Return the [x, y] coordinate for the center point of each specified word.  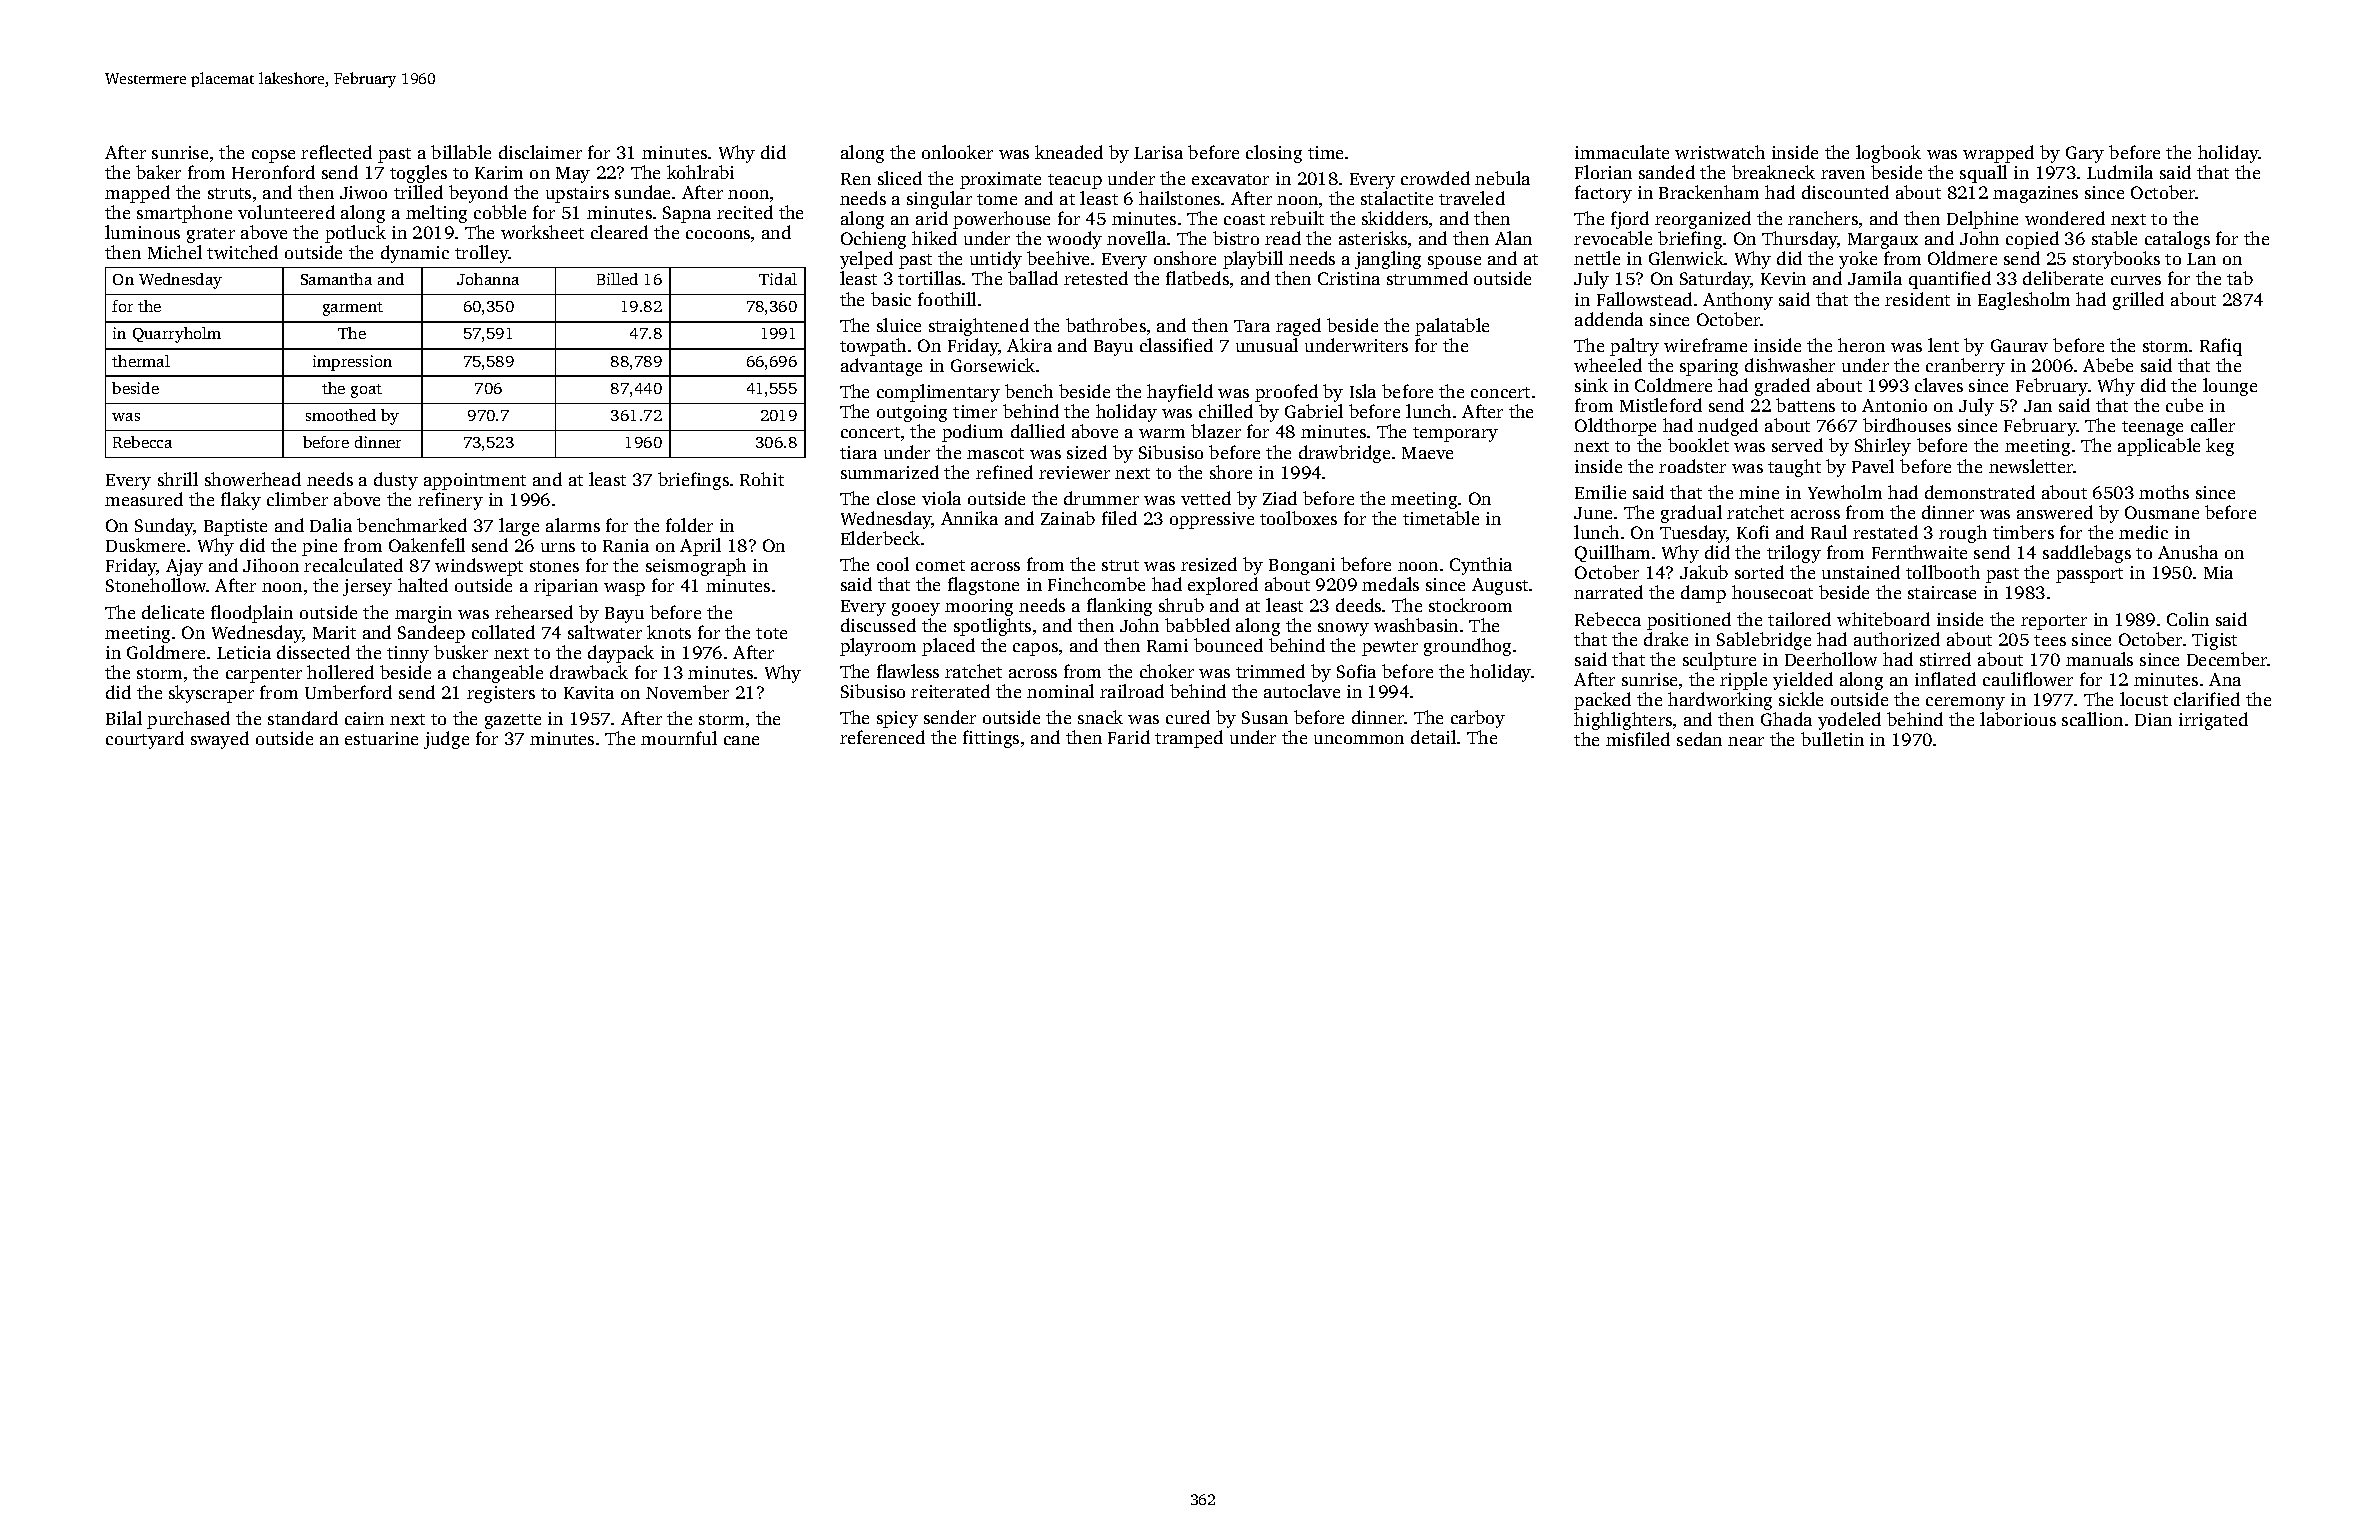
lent [1943, 345]
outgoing [912, 413]
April [700, 547]
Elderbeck [880, 538]
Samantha [336, 279]
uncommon [1359, 739]
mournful [679, 738]
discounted [1845, 192]
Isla [1363, 391]
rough [1963, 534]
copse [273, 156]
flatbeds [1197, 278]
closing [1274, 154]
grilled [2138, 301]
